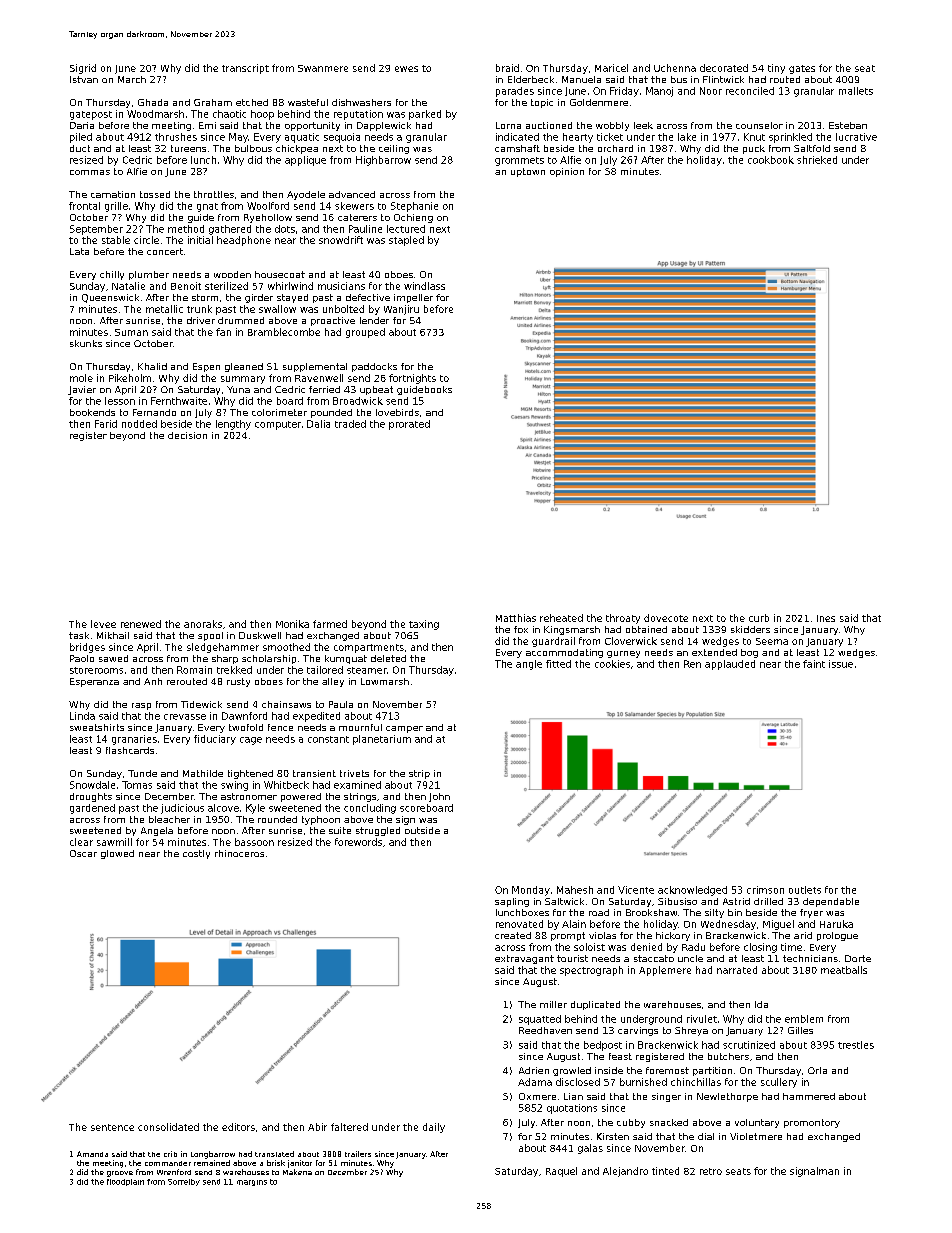 Image resolution: width=952 pixels, height=1233 pixels. Describe the element at coordinates (203, 624) in the image. I see `anoraks` at that location.
